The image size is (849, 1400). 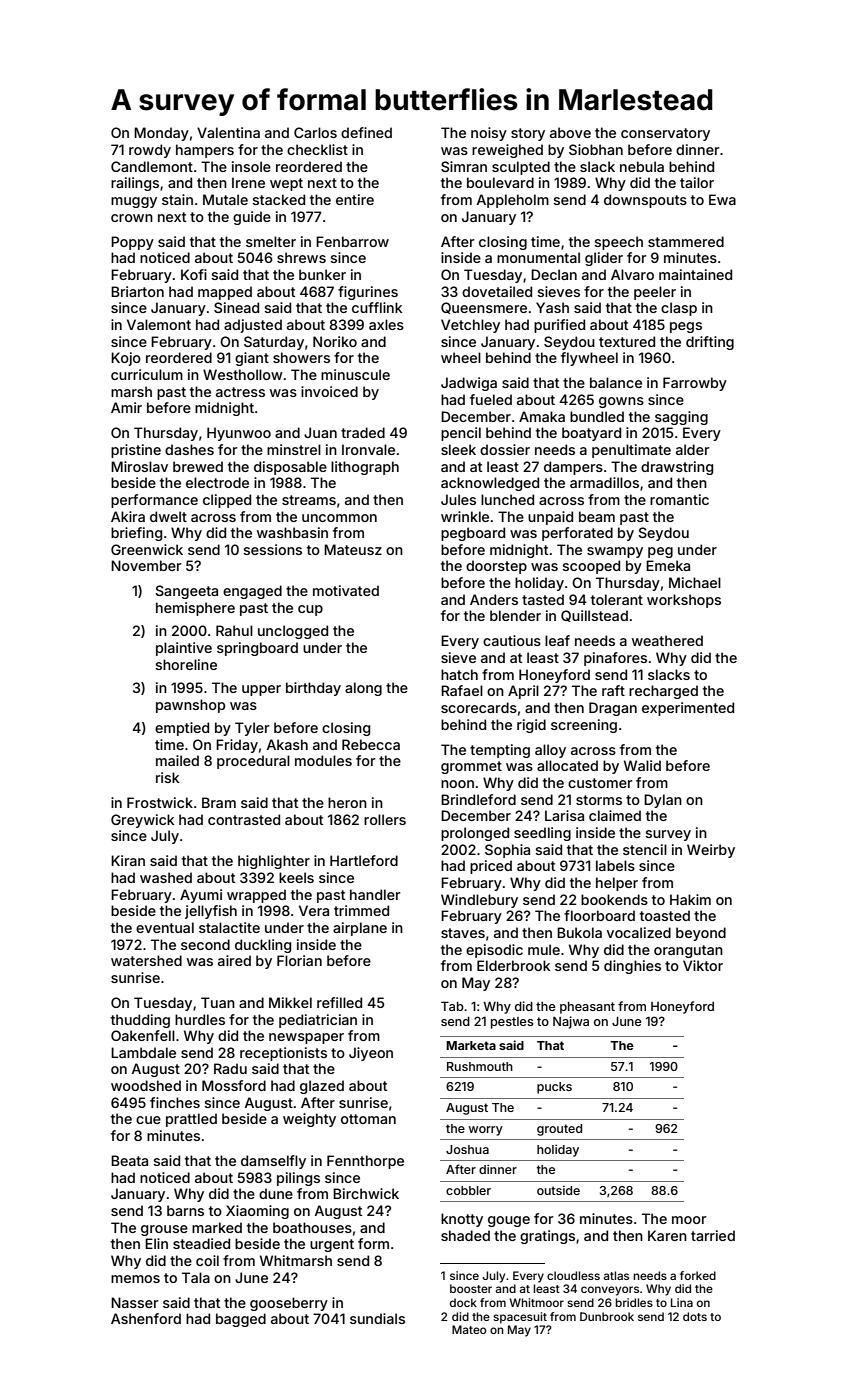 What do you see at coordinates (619, 243) in the document?
I see `speech` at bounding box center [619, 243].
